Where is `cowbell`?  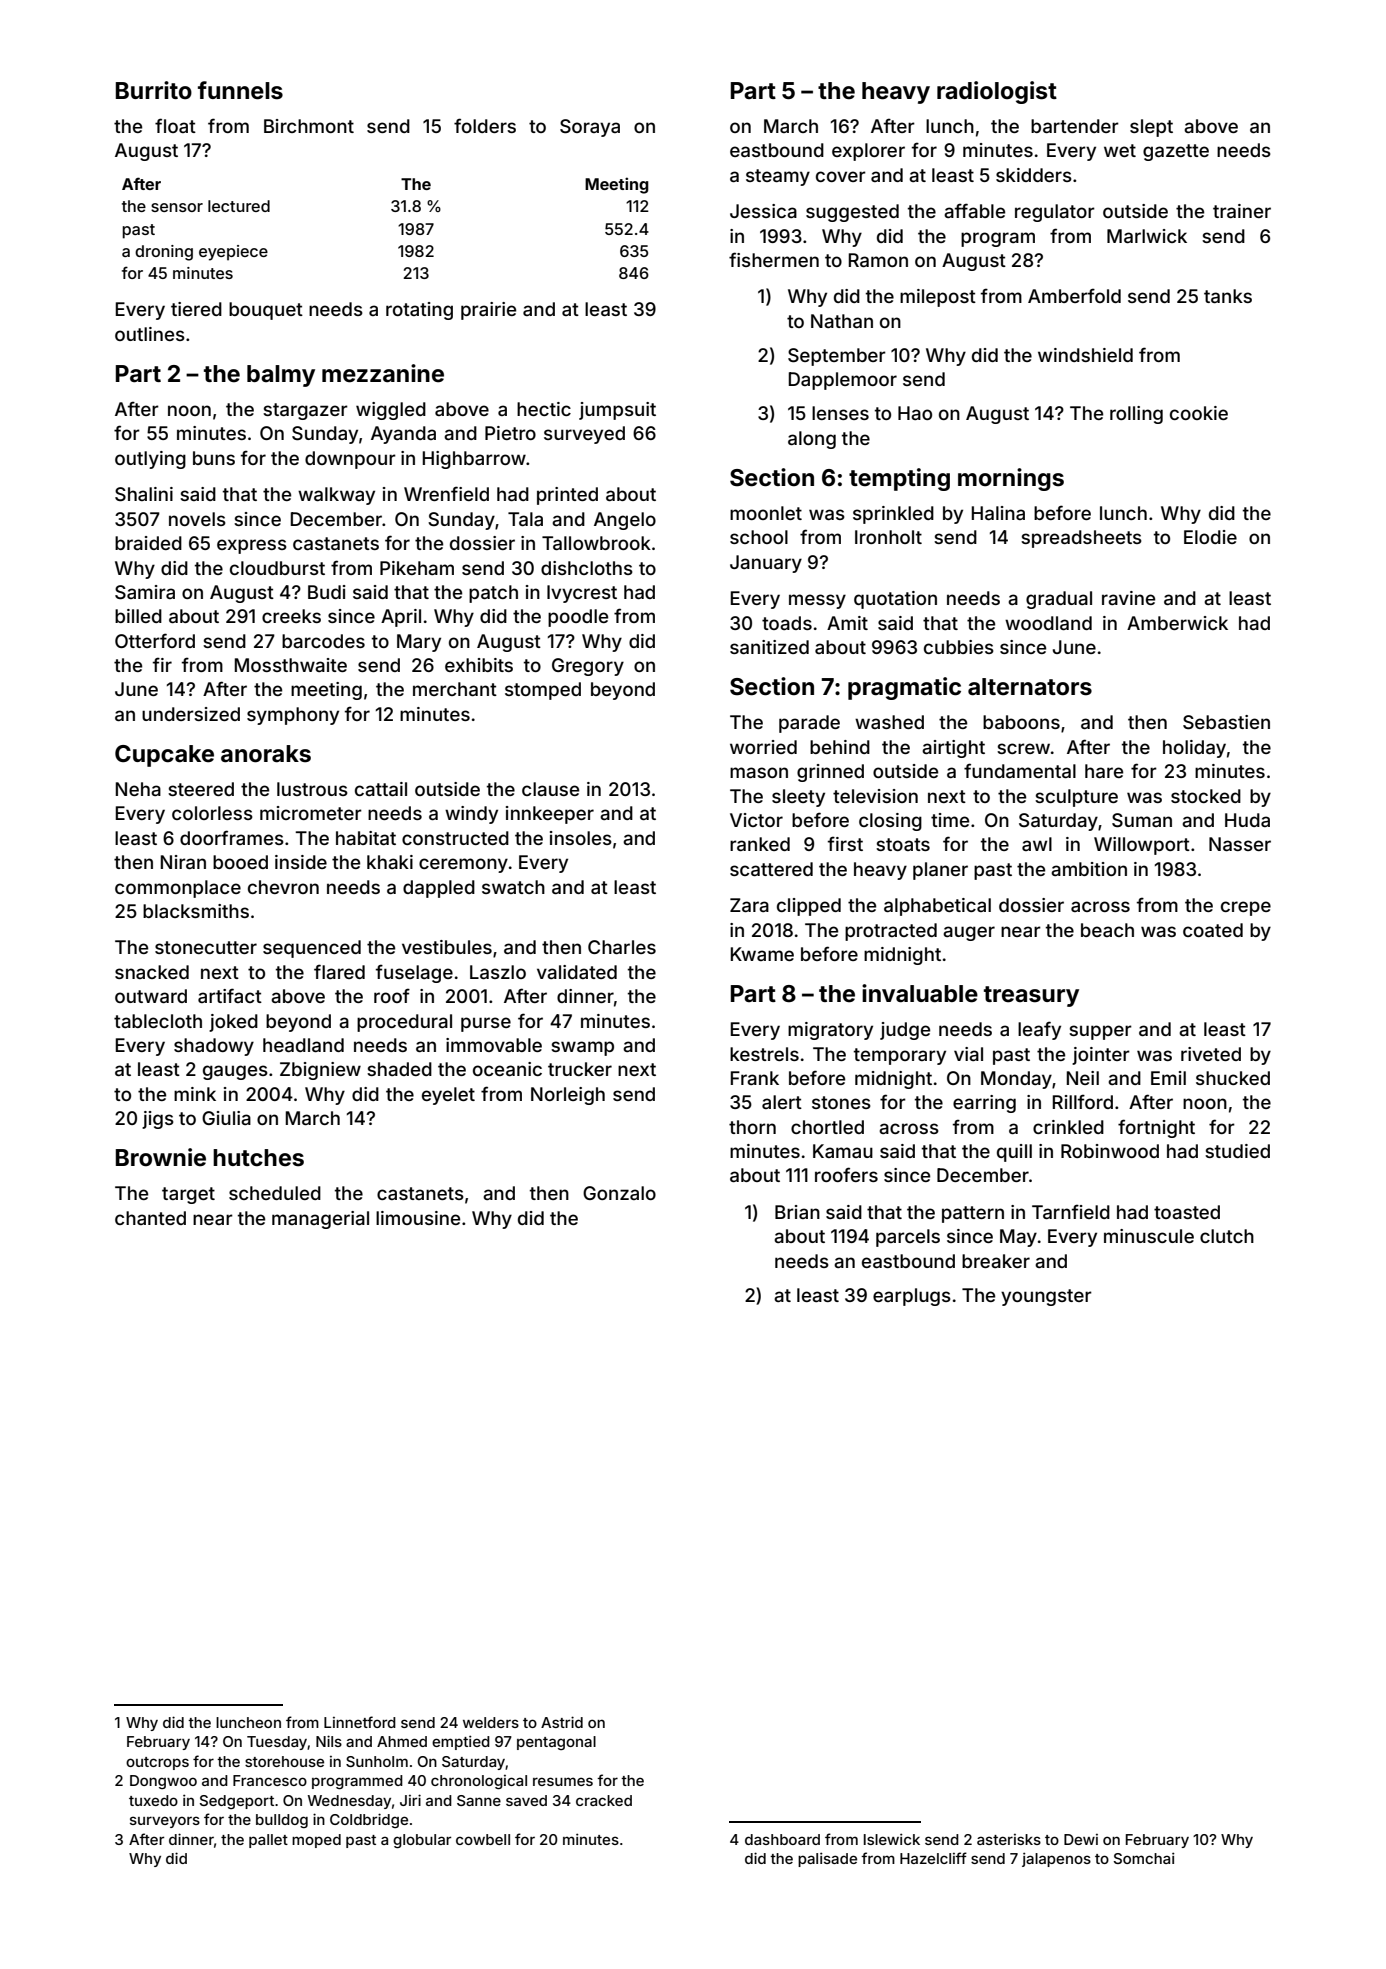
cowbell is located at coordinates (483, 1839).
